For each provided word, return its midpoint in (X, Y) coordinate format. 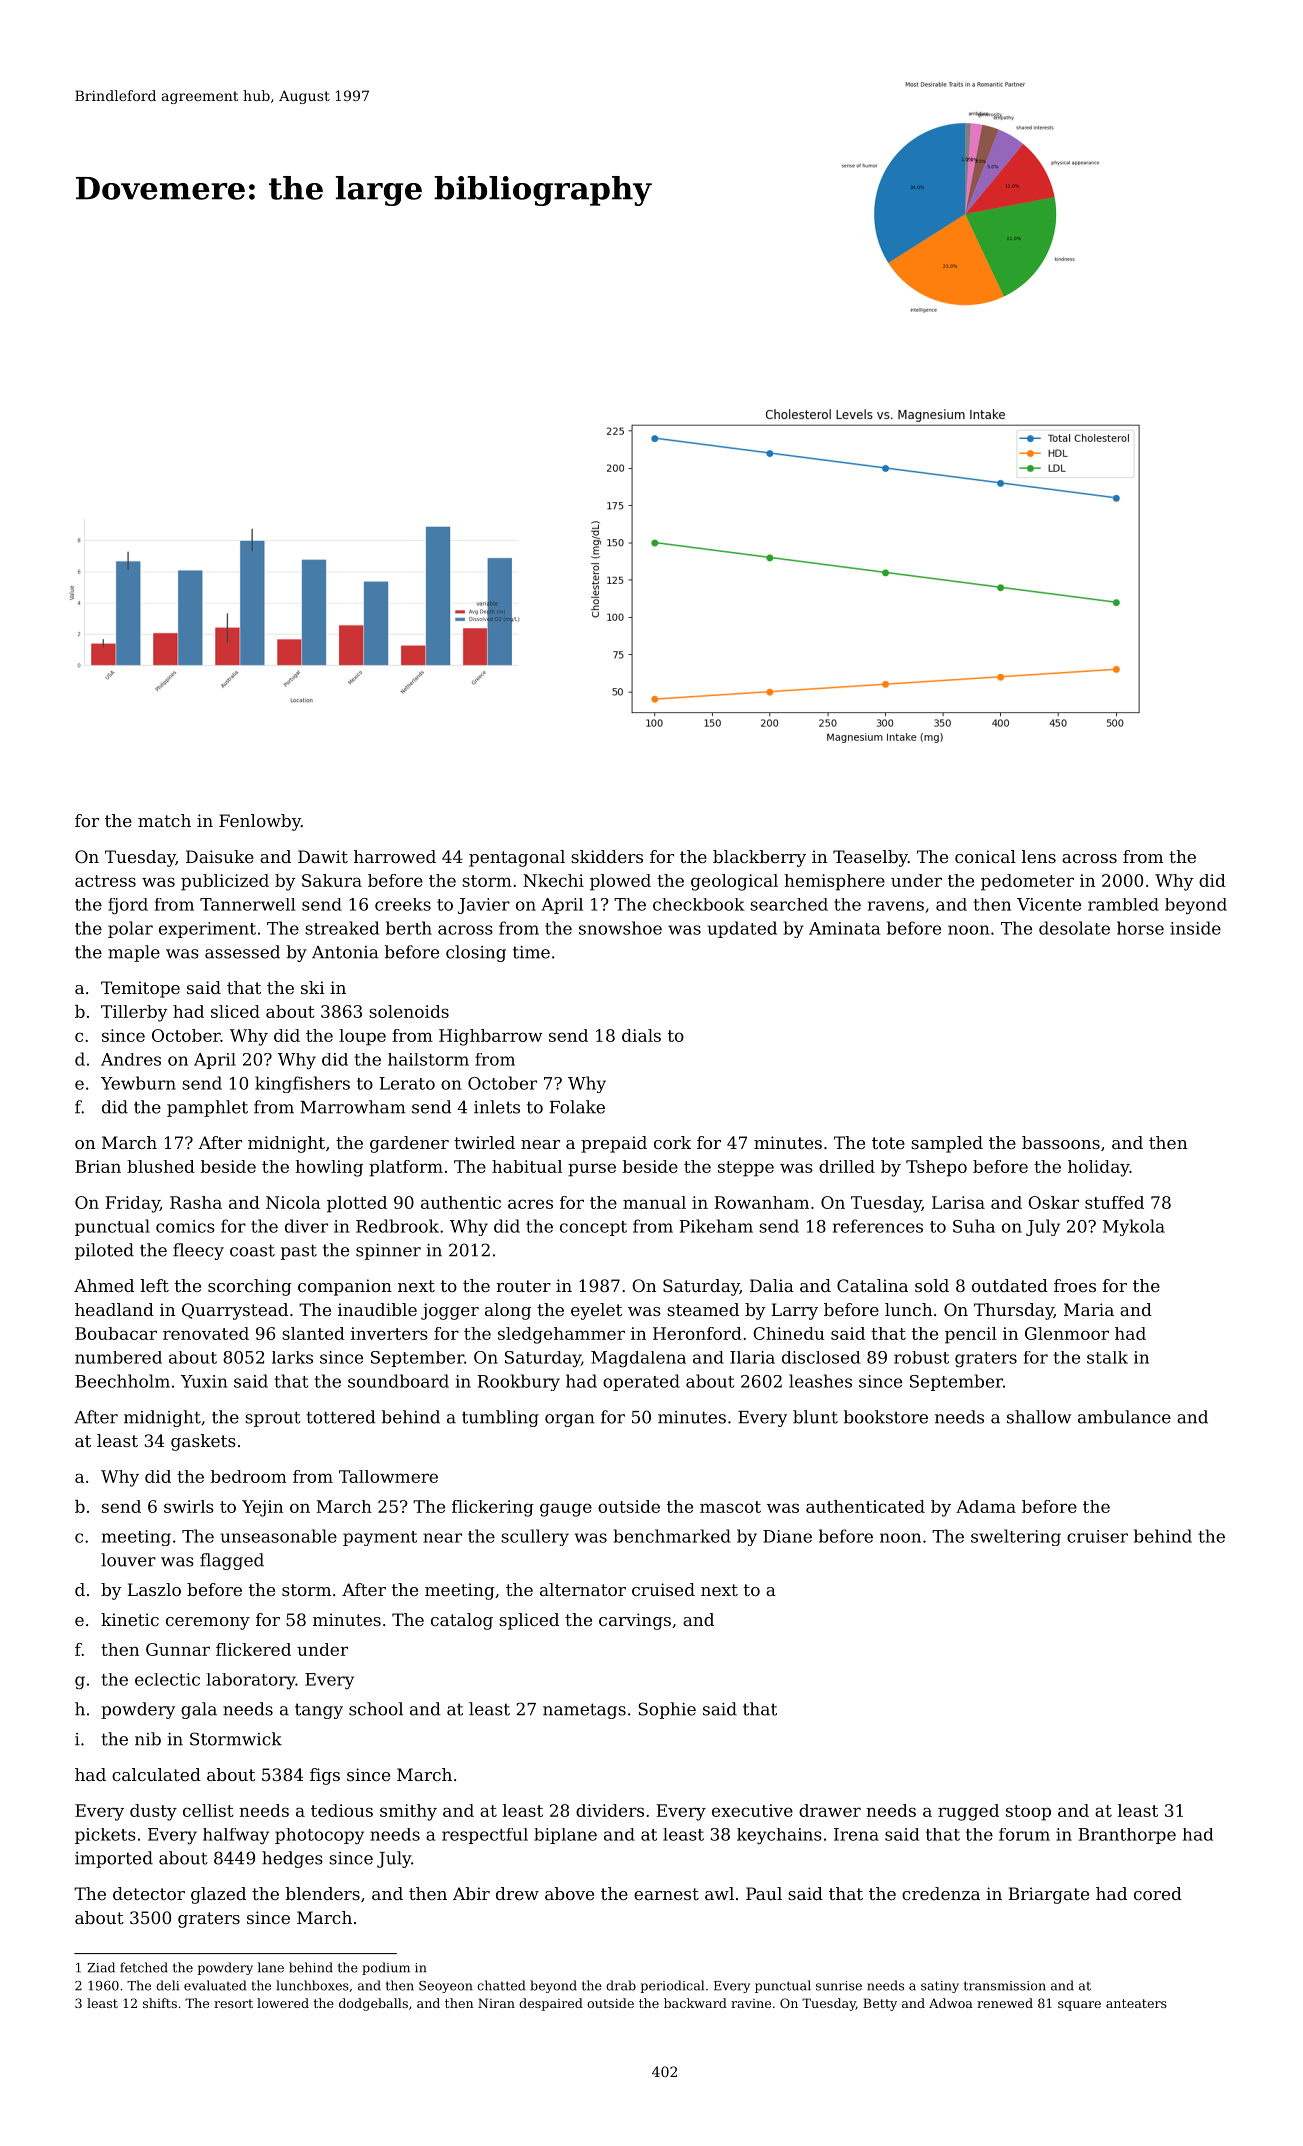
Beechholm (122, 1381)
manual (654, 1202)
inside (1195, 928)
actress (105, 881)
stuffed (1114, 1202)
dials (641, 1035)
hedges (292, 1859)
